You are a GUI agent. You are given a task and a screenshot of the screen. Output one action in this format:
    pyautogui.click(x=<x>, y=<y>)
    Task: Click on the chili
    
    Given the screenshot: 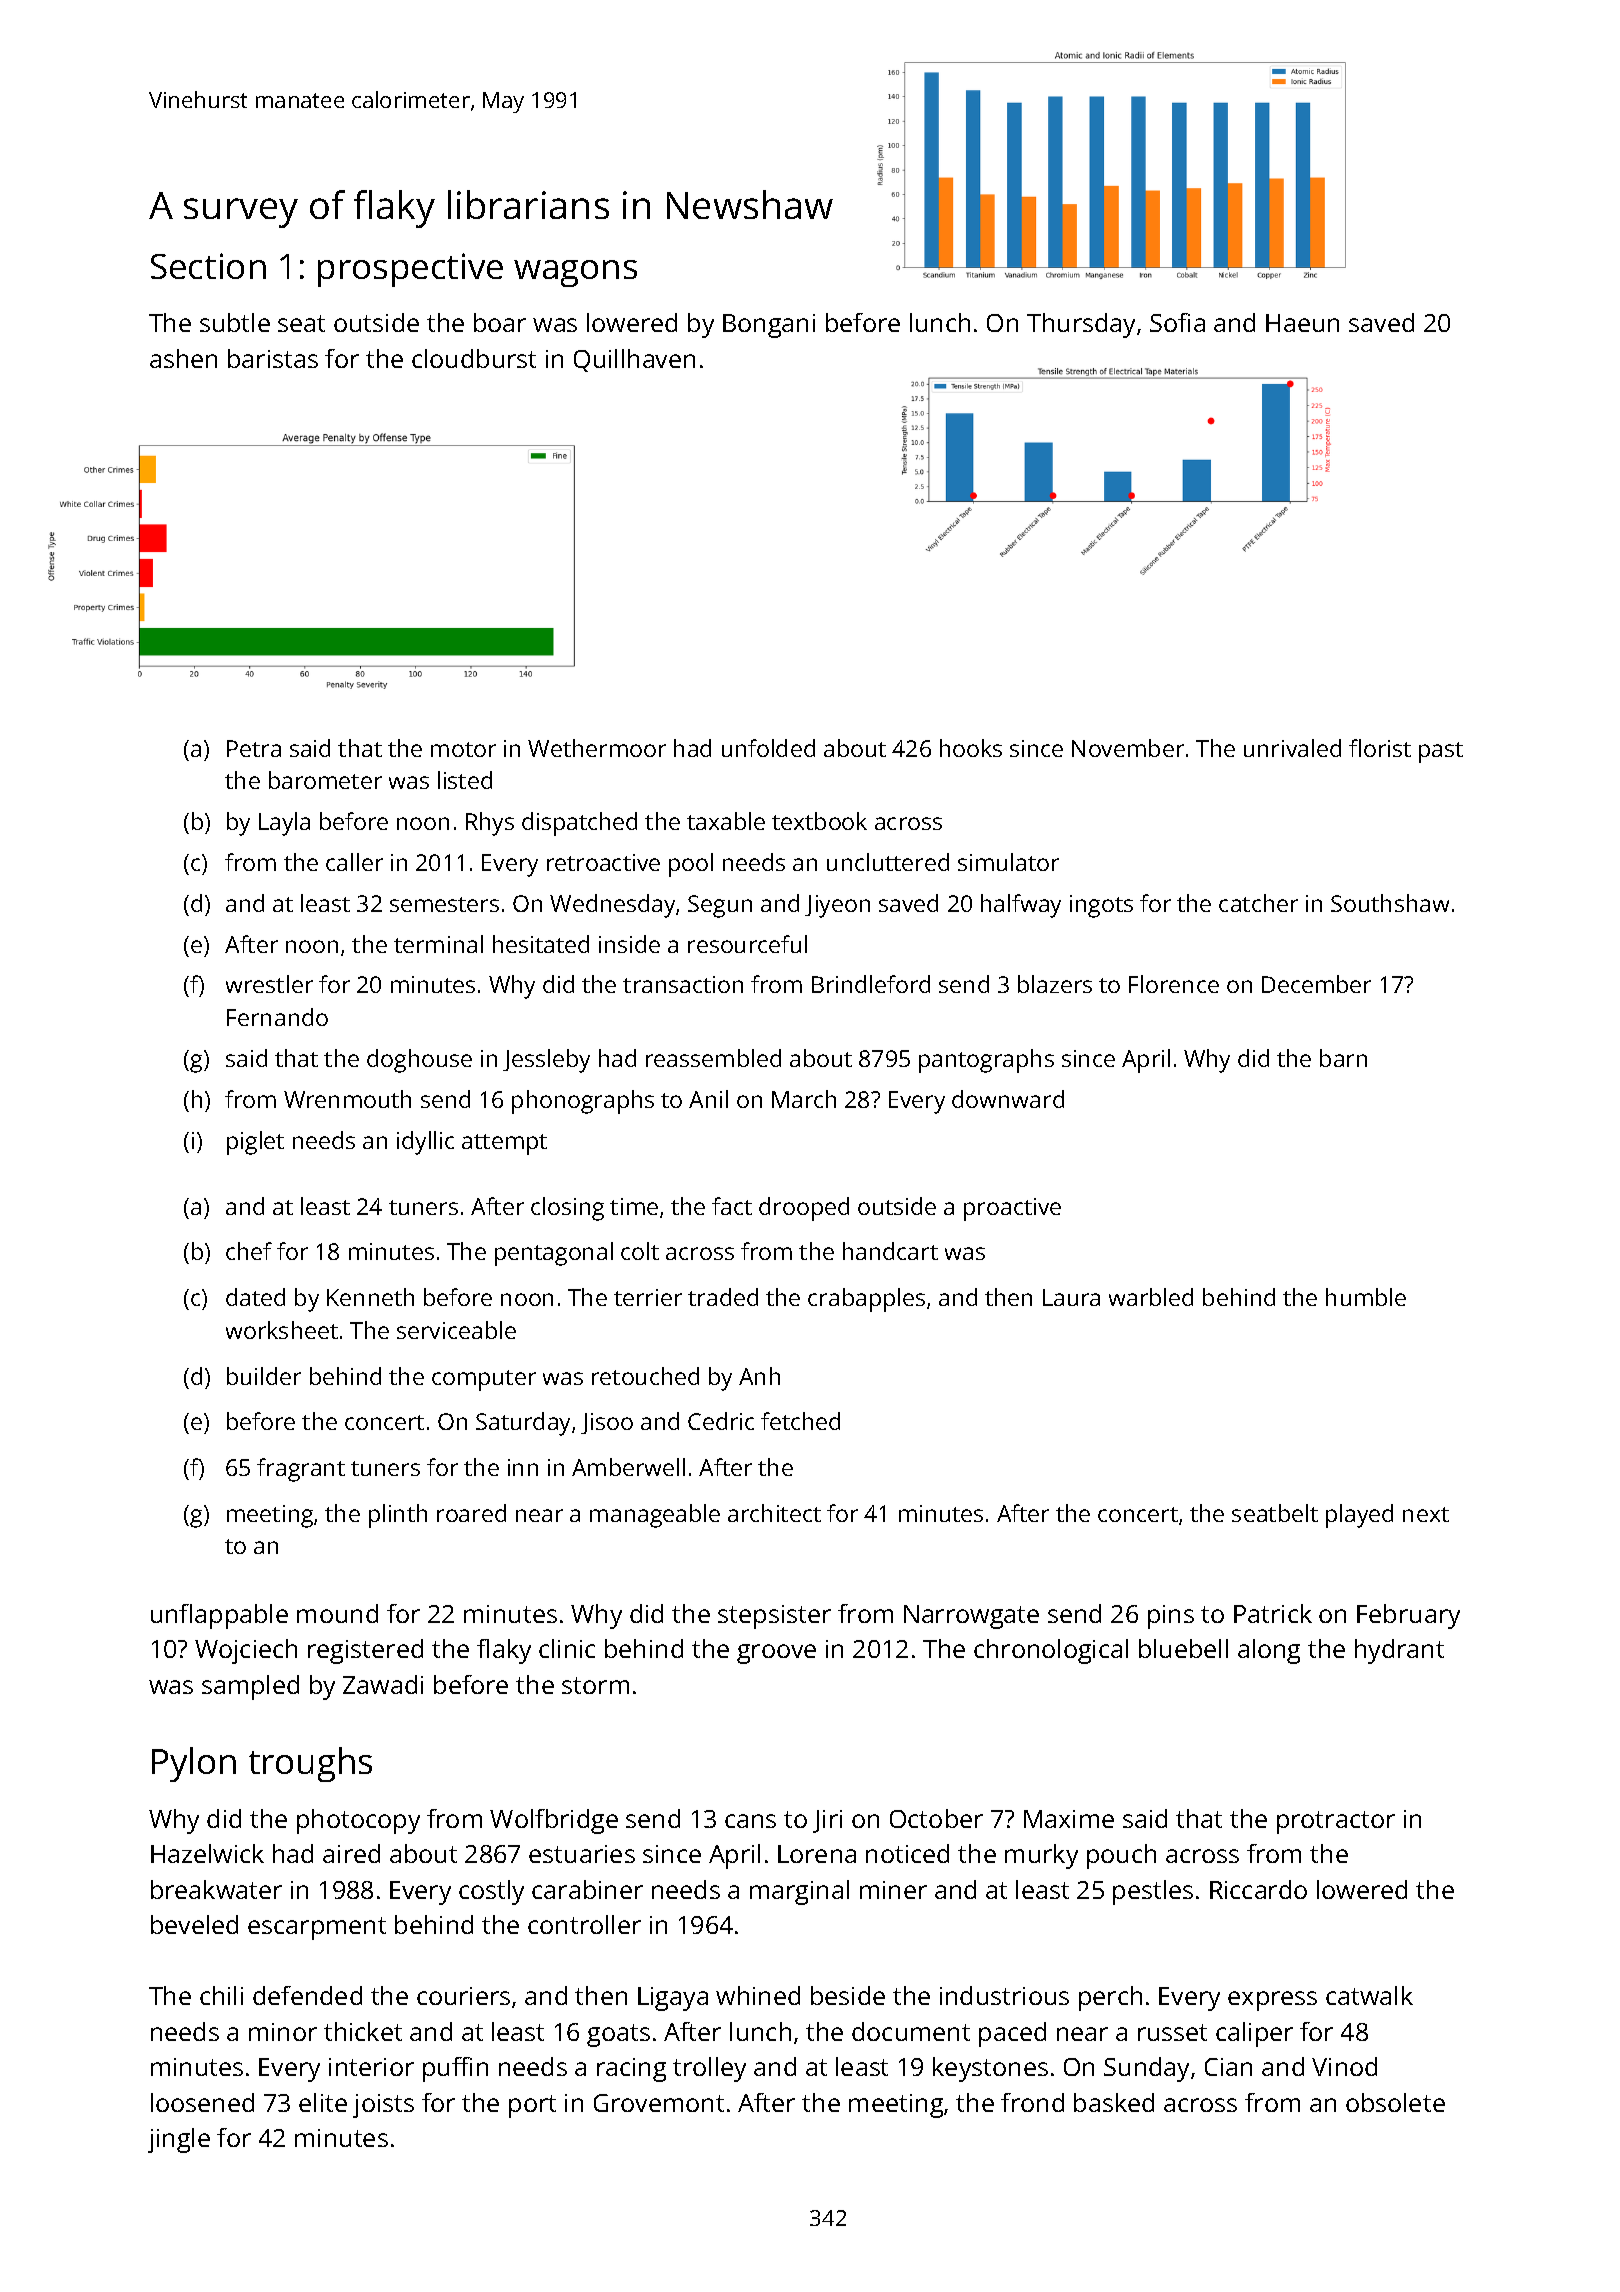 What is the action you would take?
    pyautogui.click(x=221, y=1995)
